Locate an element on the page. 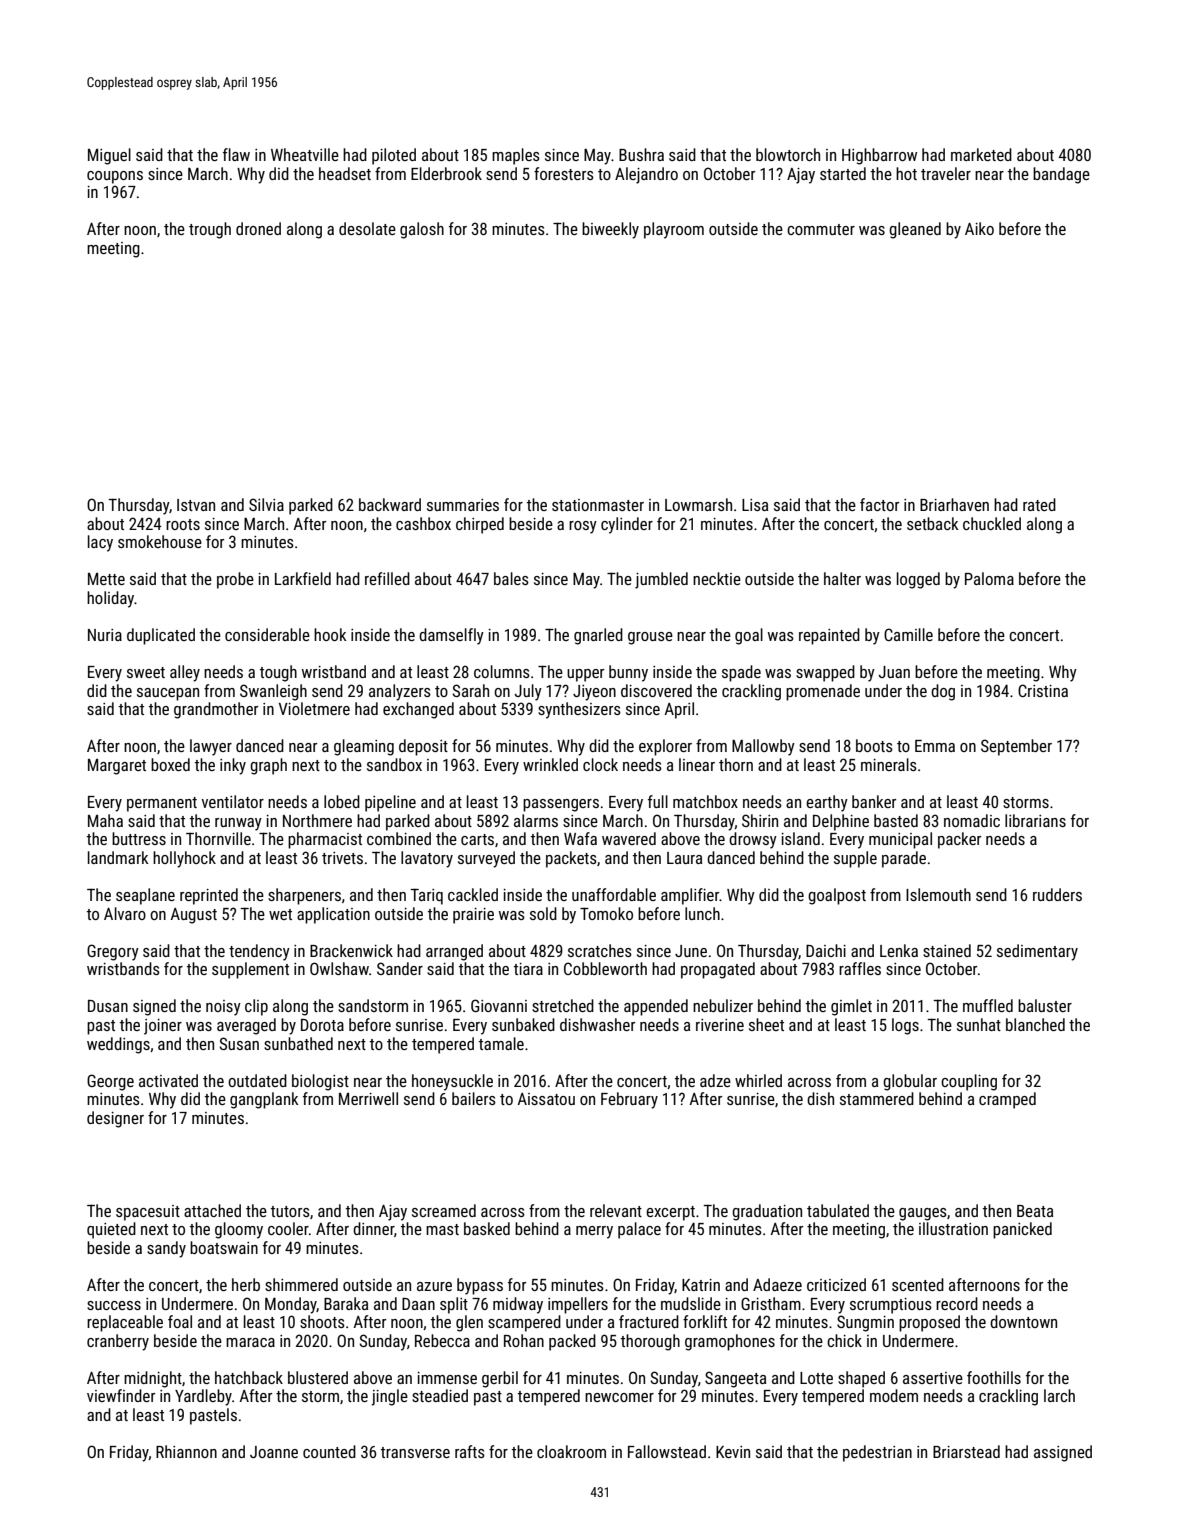 This page has width=1181, height=1528. maples is located at coordinates (516, 156).
